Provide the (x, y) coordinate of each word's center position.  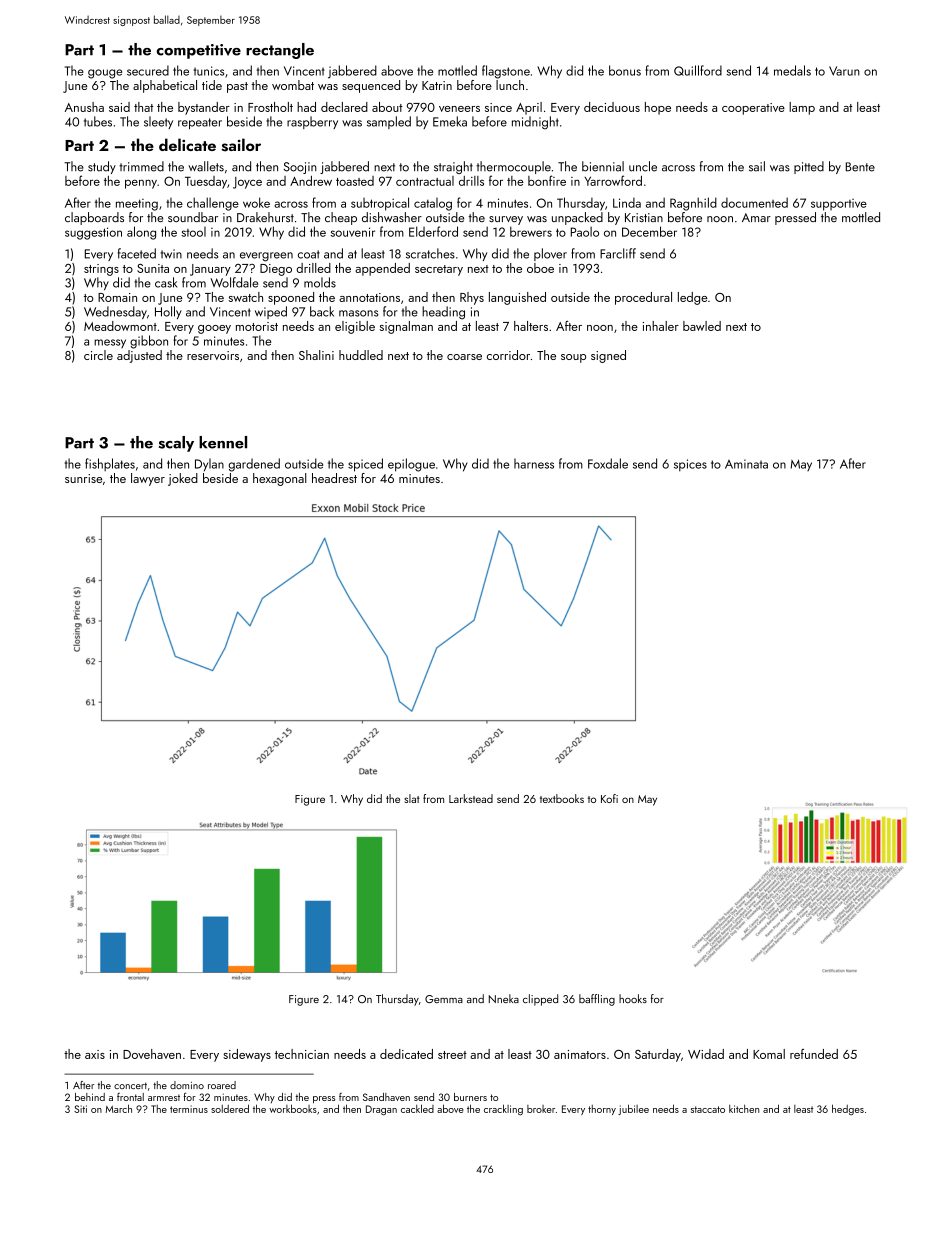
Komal (769, 1054)
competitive (198, 51)
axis (95, 1054)
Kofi (609, 798)
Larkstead (471, 798)
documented (754, 202)
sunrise (83, 478)
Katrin (437, 85)
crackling (503, 1110)
